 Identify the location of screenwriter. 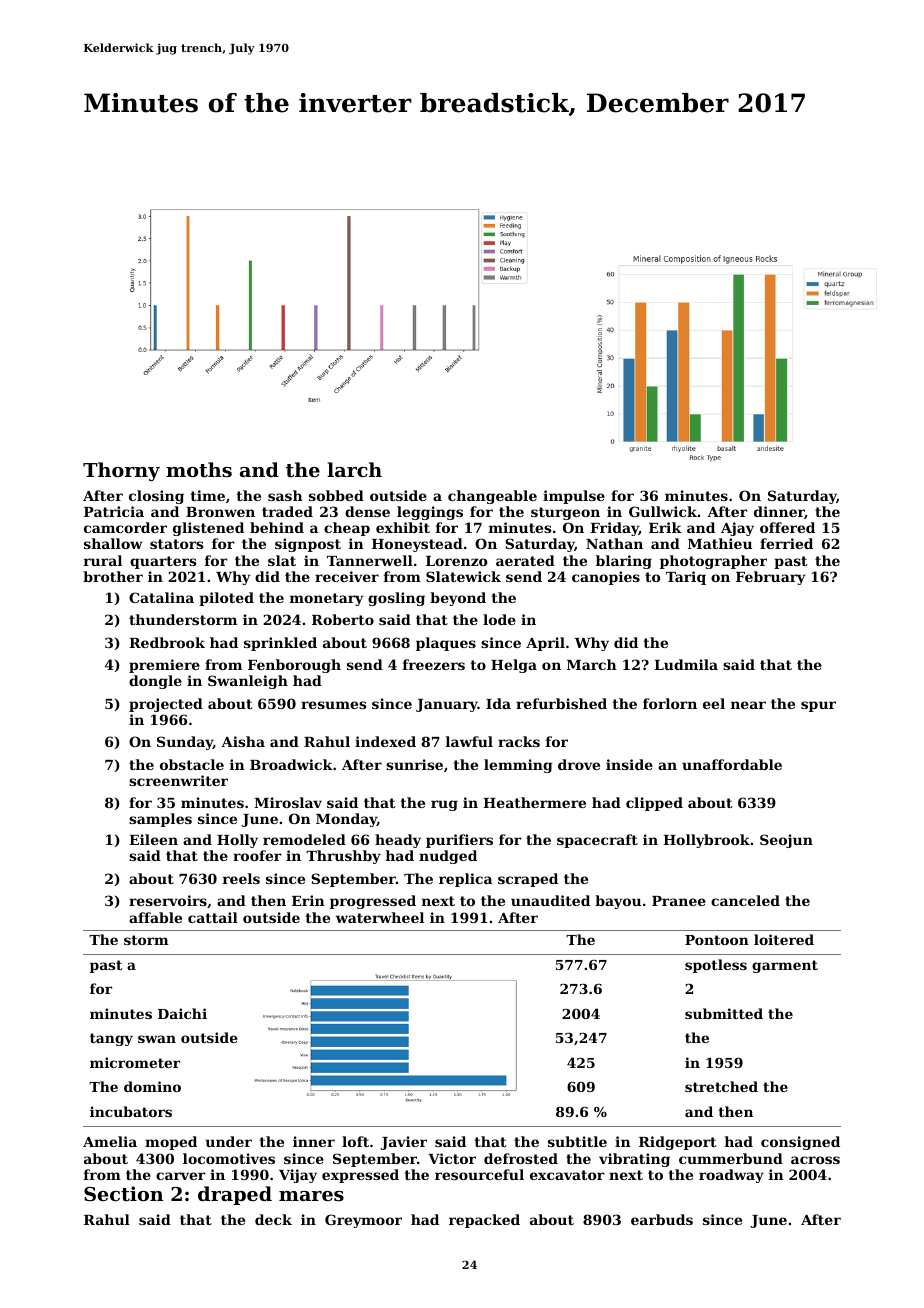
(178, 780).
